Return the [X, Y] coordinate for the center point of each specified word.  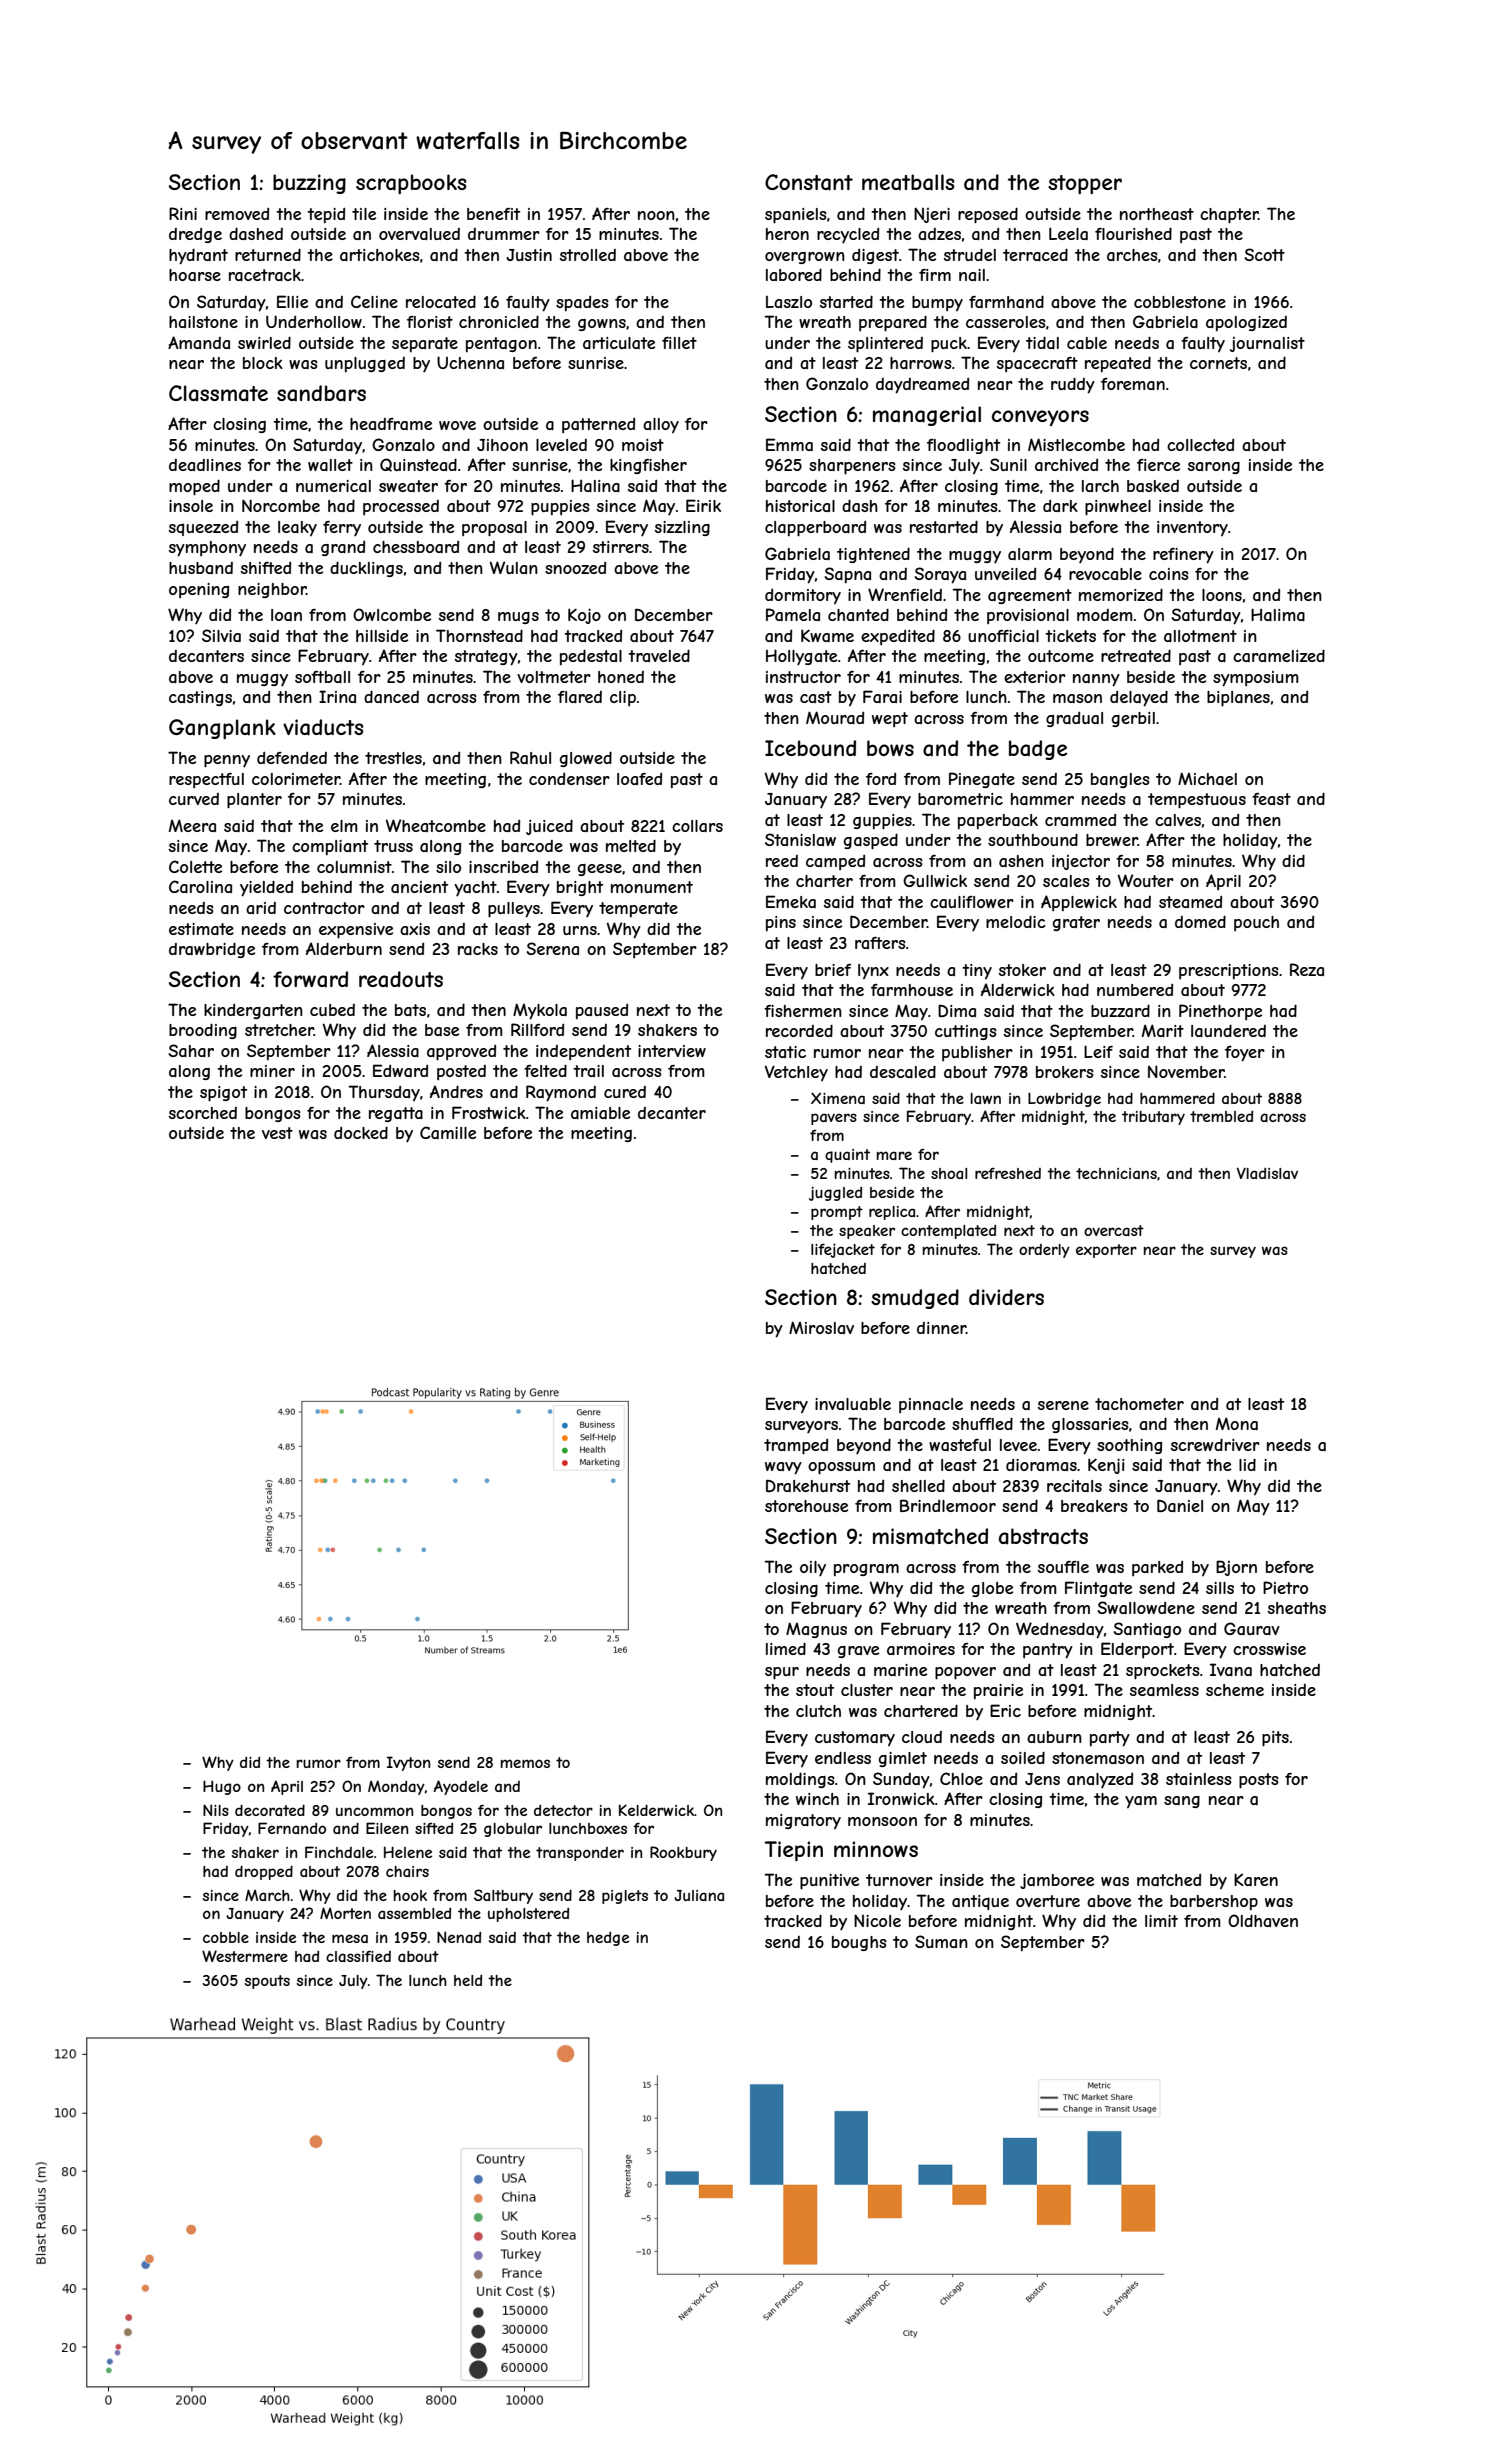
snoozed [575, 568]
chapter [1229, 216]
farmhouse [912, 990]
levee [1018, 1445]
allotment [1200, 636]
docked [361, 1132]
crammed [1080, 820]
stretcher [279, 1030]
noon [656, 215]
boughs [859, 1943]
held [468, 1980]
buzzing [309, 184]
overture [1048, 1901]
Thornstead [479, 635]
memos [525, 1763]
